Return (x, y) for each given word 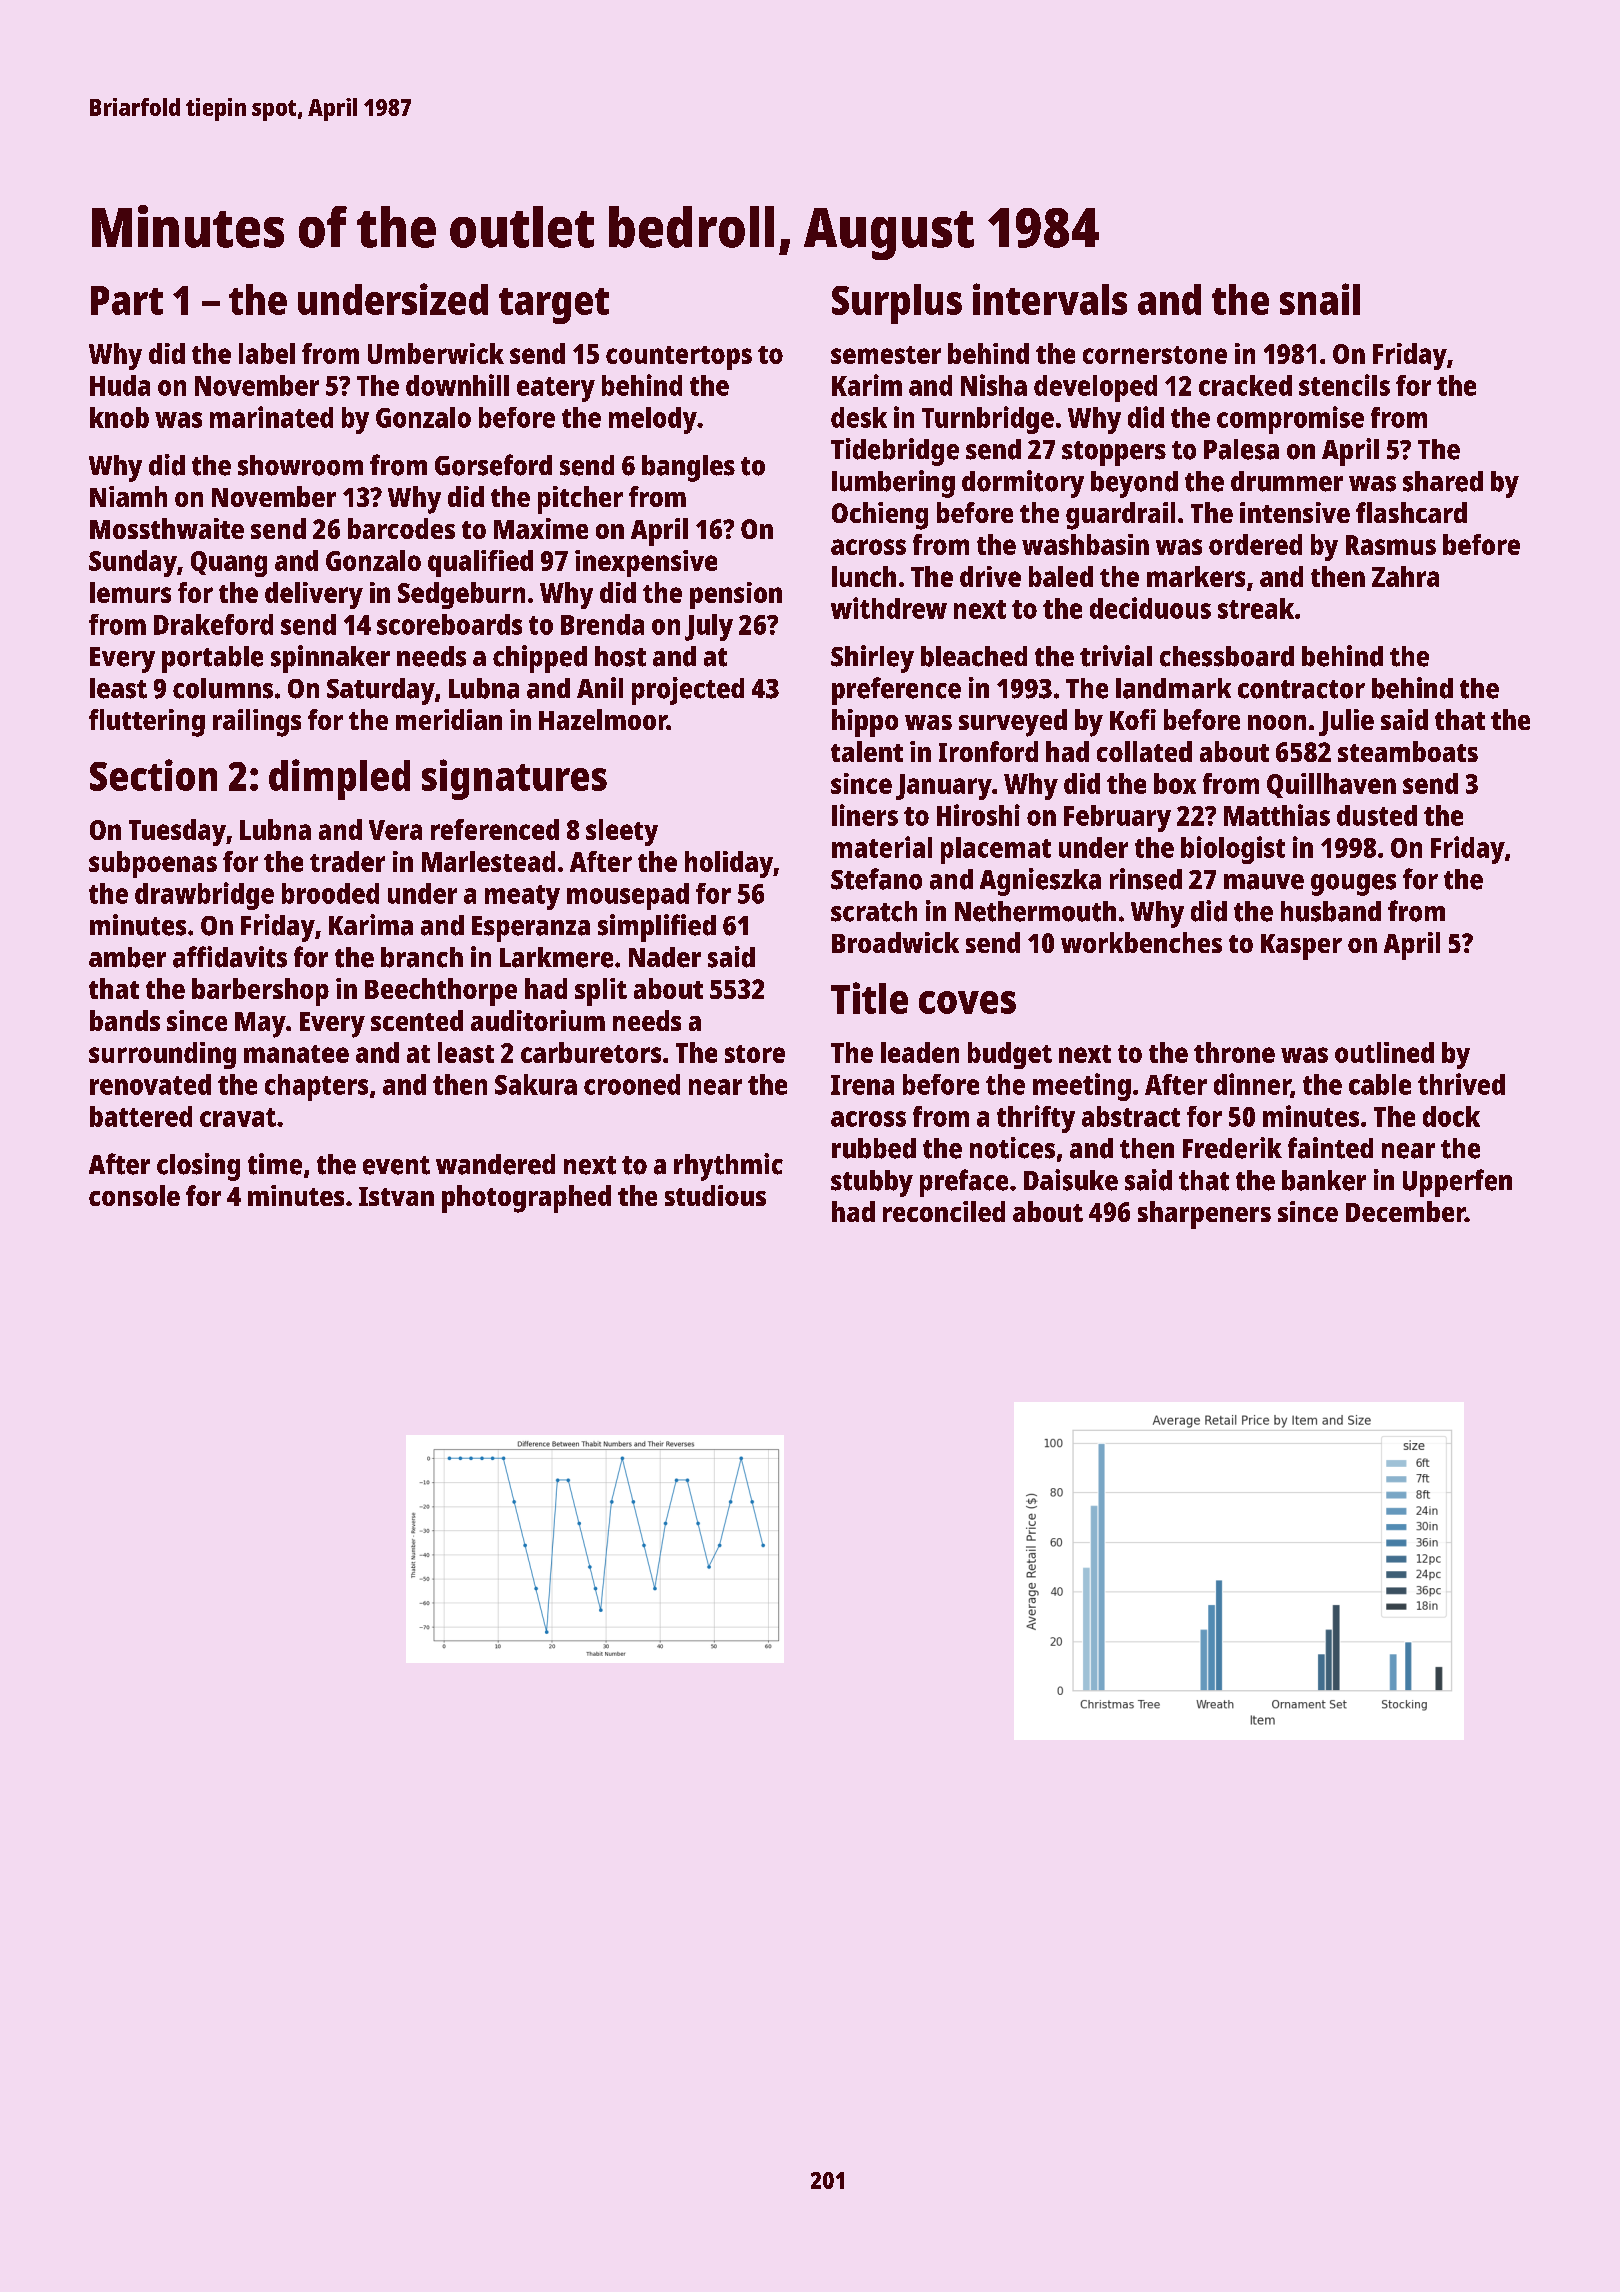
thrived (1461, 1084)
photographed (526, 1199)
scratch (874, 911)
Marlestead (488, 861)
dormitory (1023, 484)
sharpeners (1204, 1215)
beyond (1134, 484)
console (134, 1195)
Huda (120, 385)
